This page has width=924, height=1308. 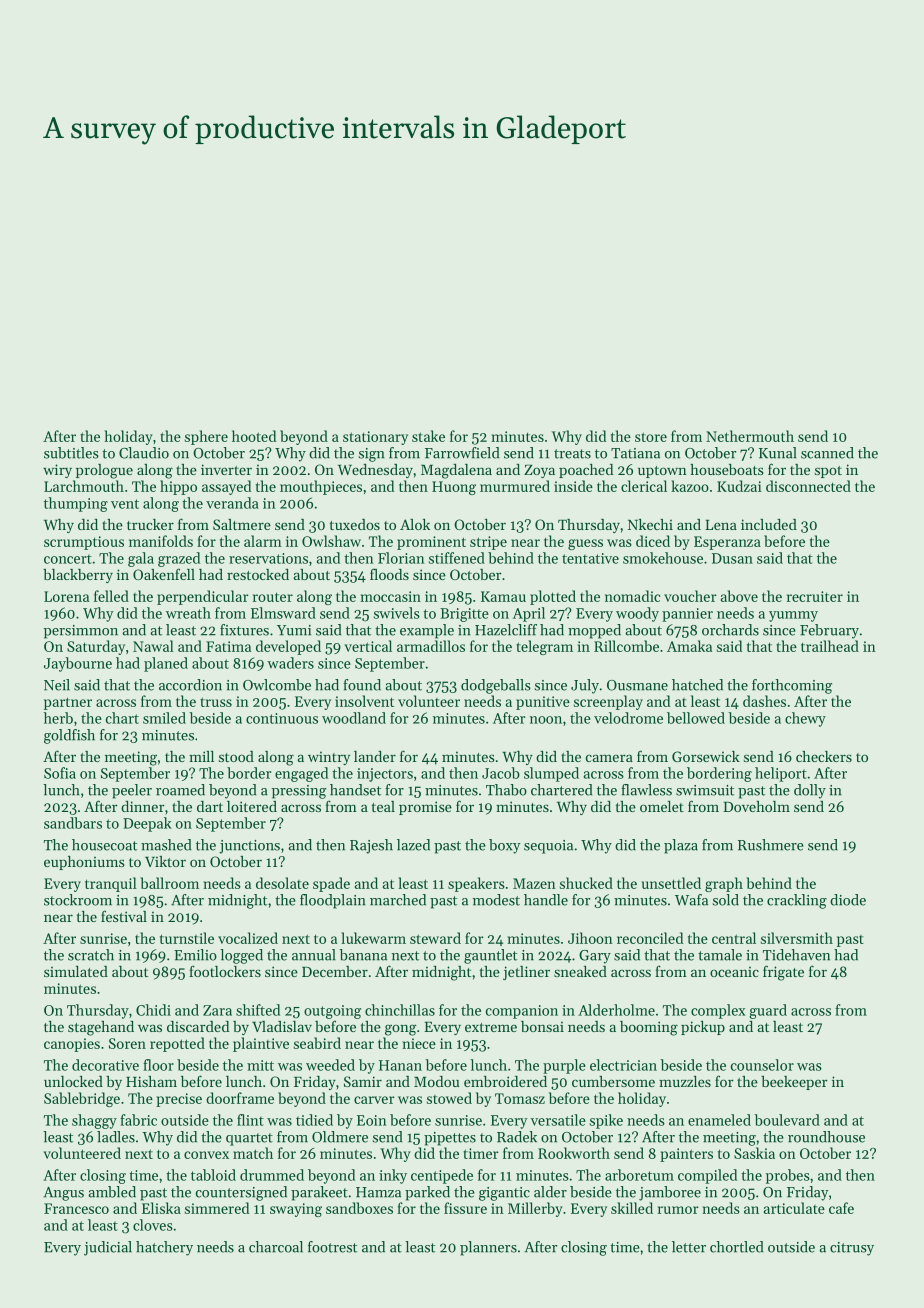 What do you see at coordinates (225, 971) in the page?
I see `footlockers` at bounding box center [225, 971].
